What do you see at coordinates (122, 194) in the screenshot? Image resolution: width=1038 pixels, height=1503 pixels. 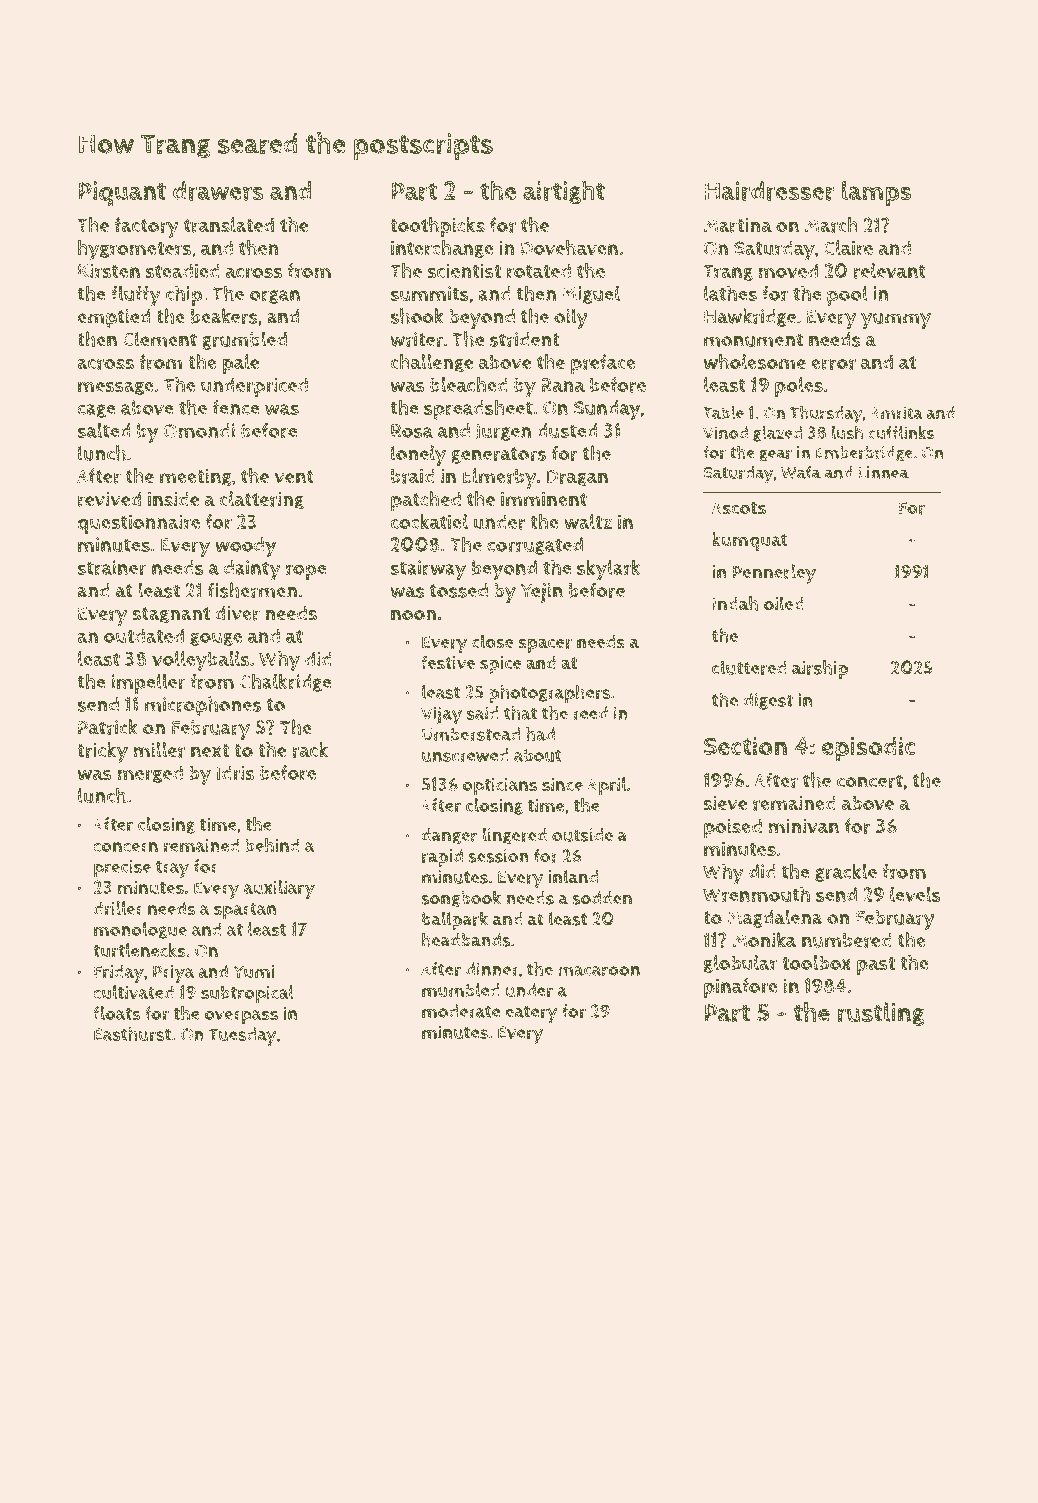 I see `Piquant` at bounding box center [122, 194].
